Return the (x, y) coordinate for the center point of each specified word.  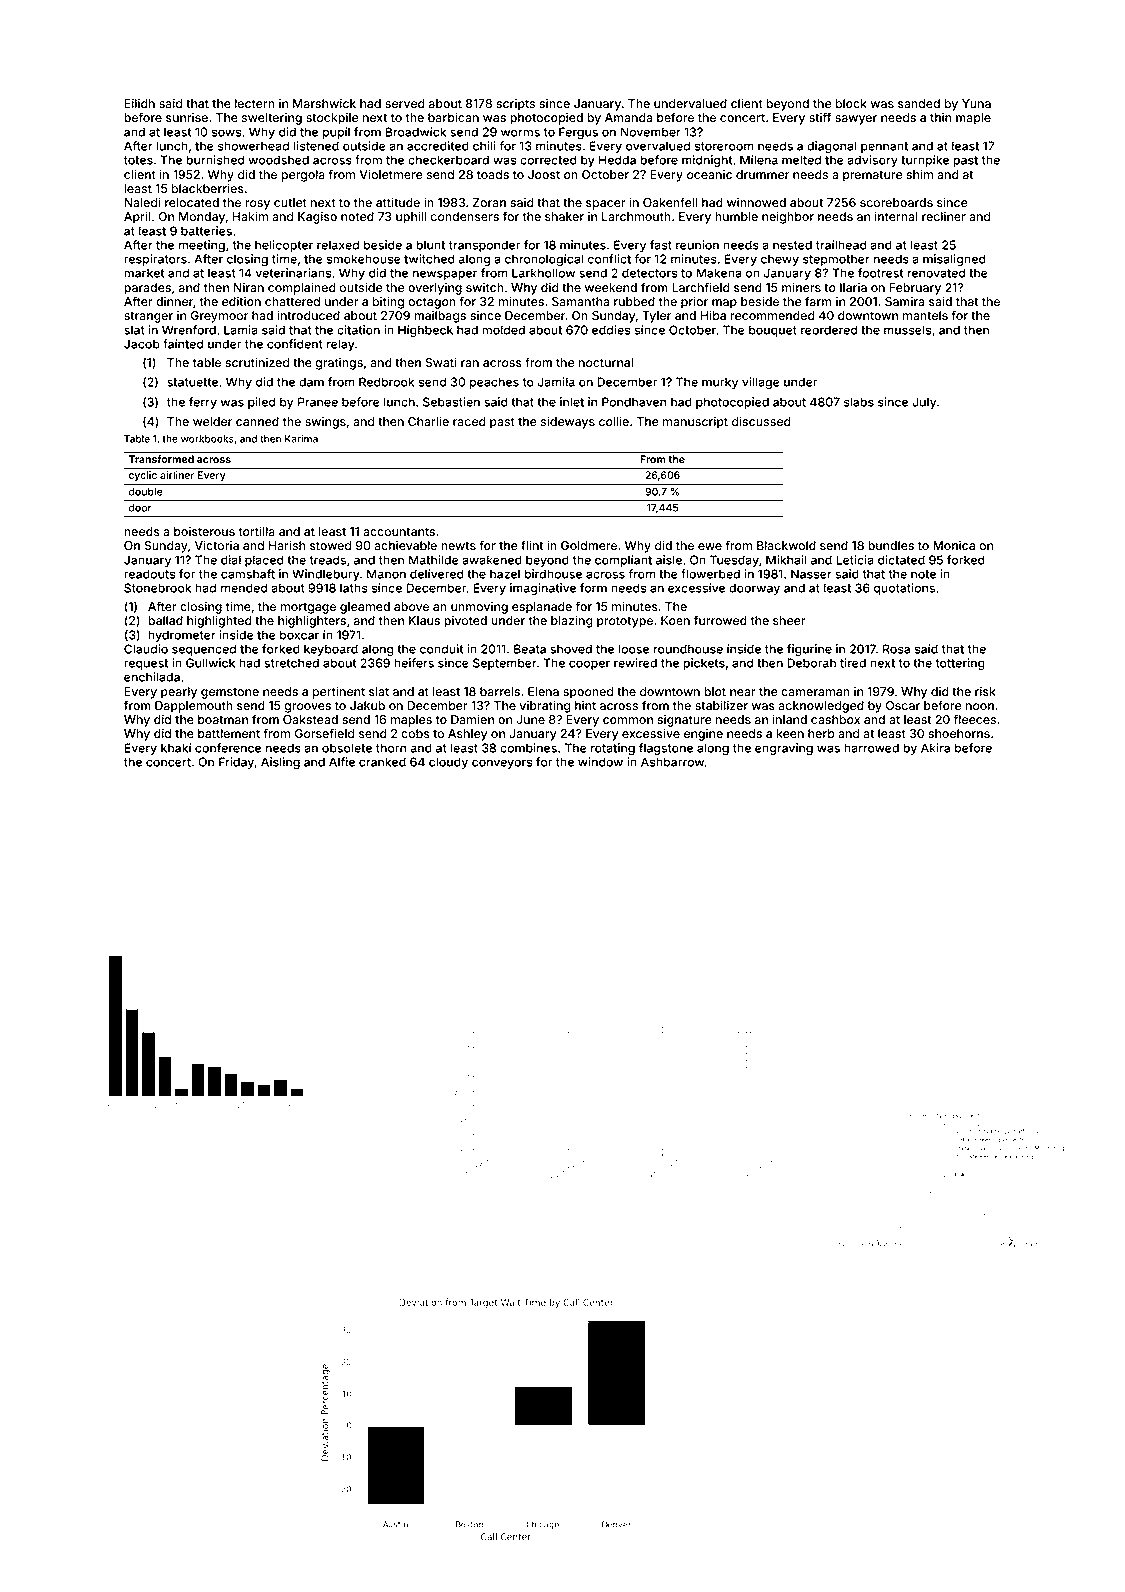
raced (469, 421)
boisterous (204, 531)
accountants (399, 531)
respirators (155, 260)
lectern (255, 103)
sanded (919, 103)
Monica (954, 545)
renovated (936, 273)
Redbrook (387, 382)
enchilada (152, 677)
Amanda (629, 117)
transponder (484, 246)
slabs (859, 402)
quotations (904, 589)
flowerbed (710, 574)
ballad (165, 620)
